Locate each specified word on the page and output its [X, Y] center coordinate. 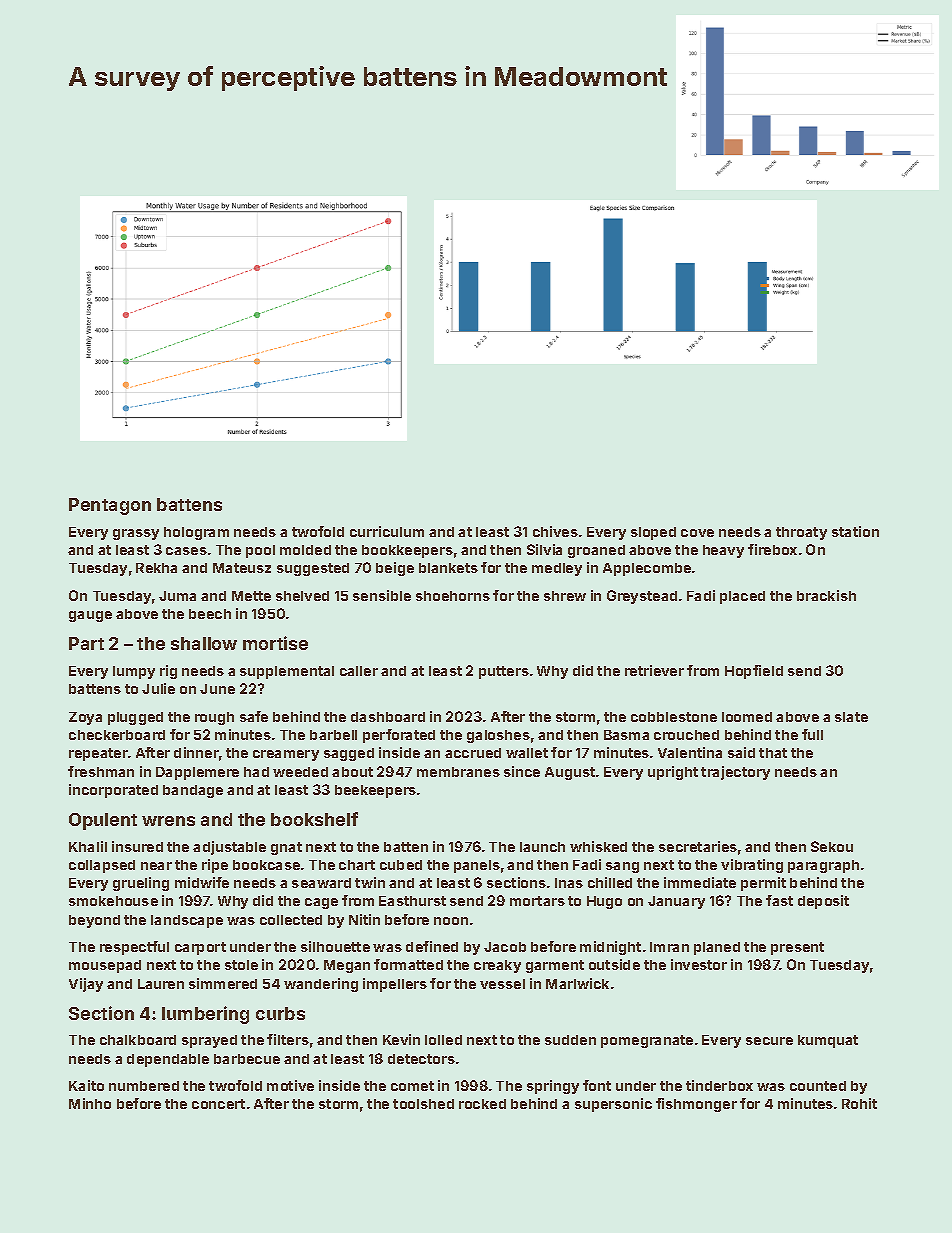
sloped [653, 533]
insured [137, 846]
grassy [136, 534]
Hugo [604, 902]
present [797, 948]
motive [290, 1085]
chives [555, 531]
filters [288, 1039]
